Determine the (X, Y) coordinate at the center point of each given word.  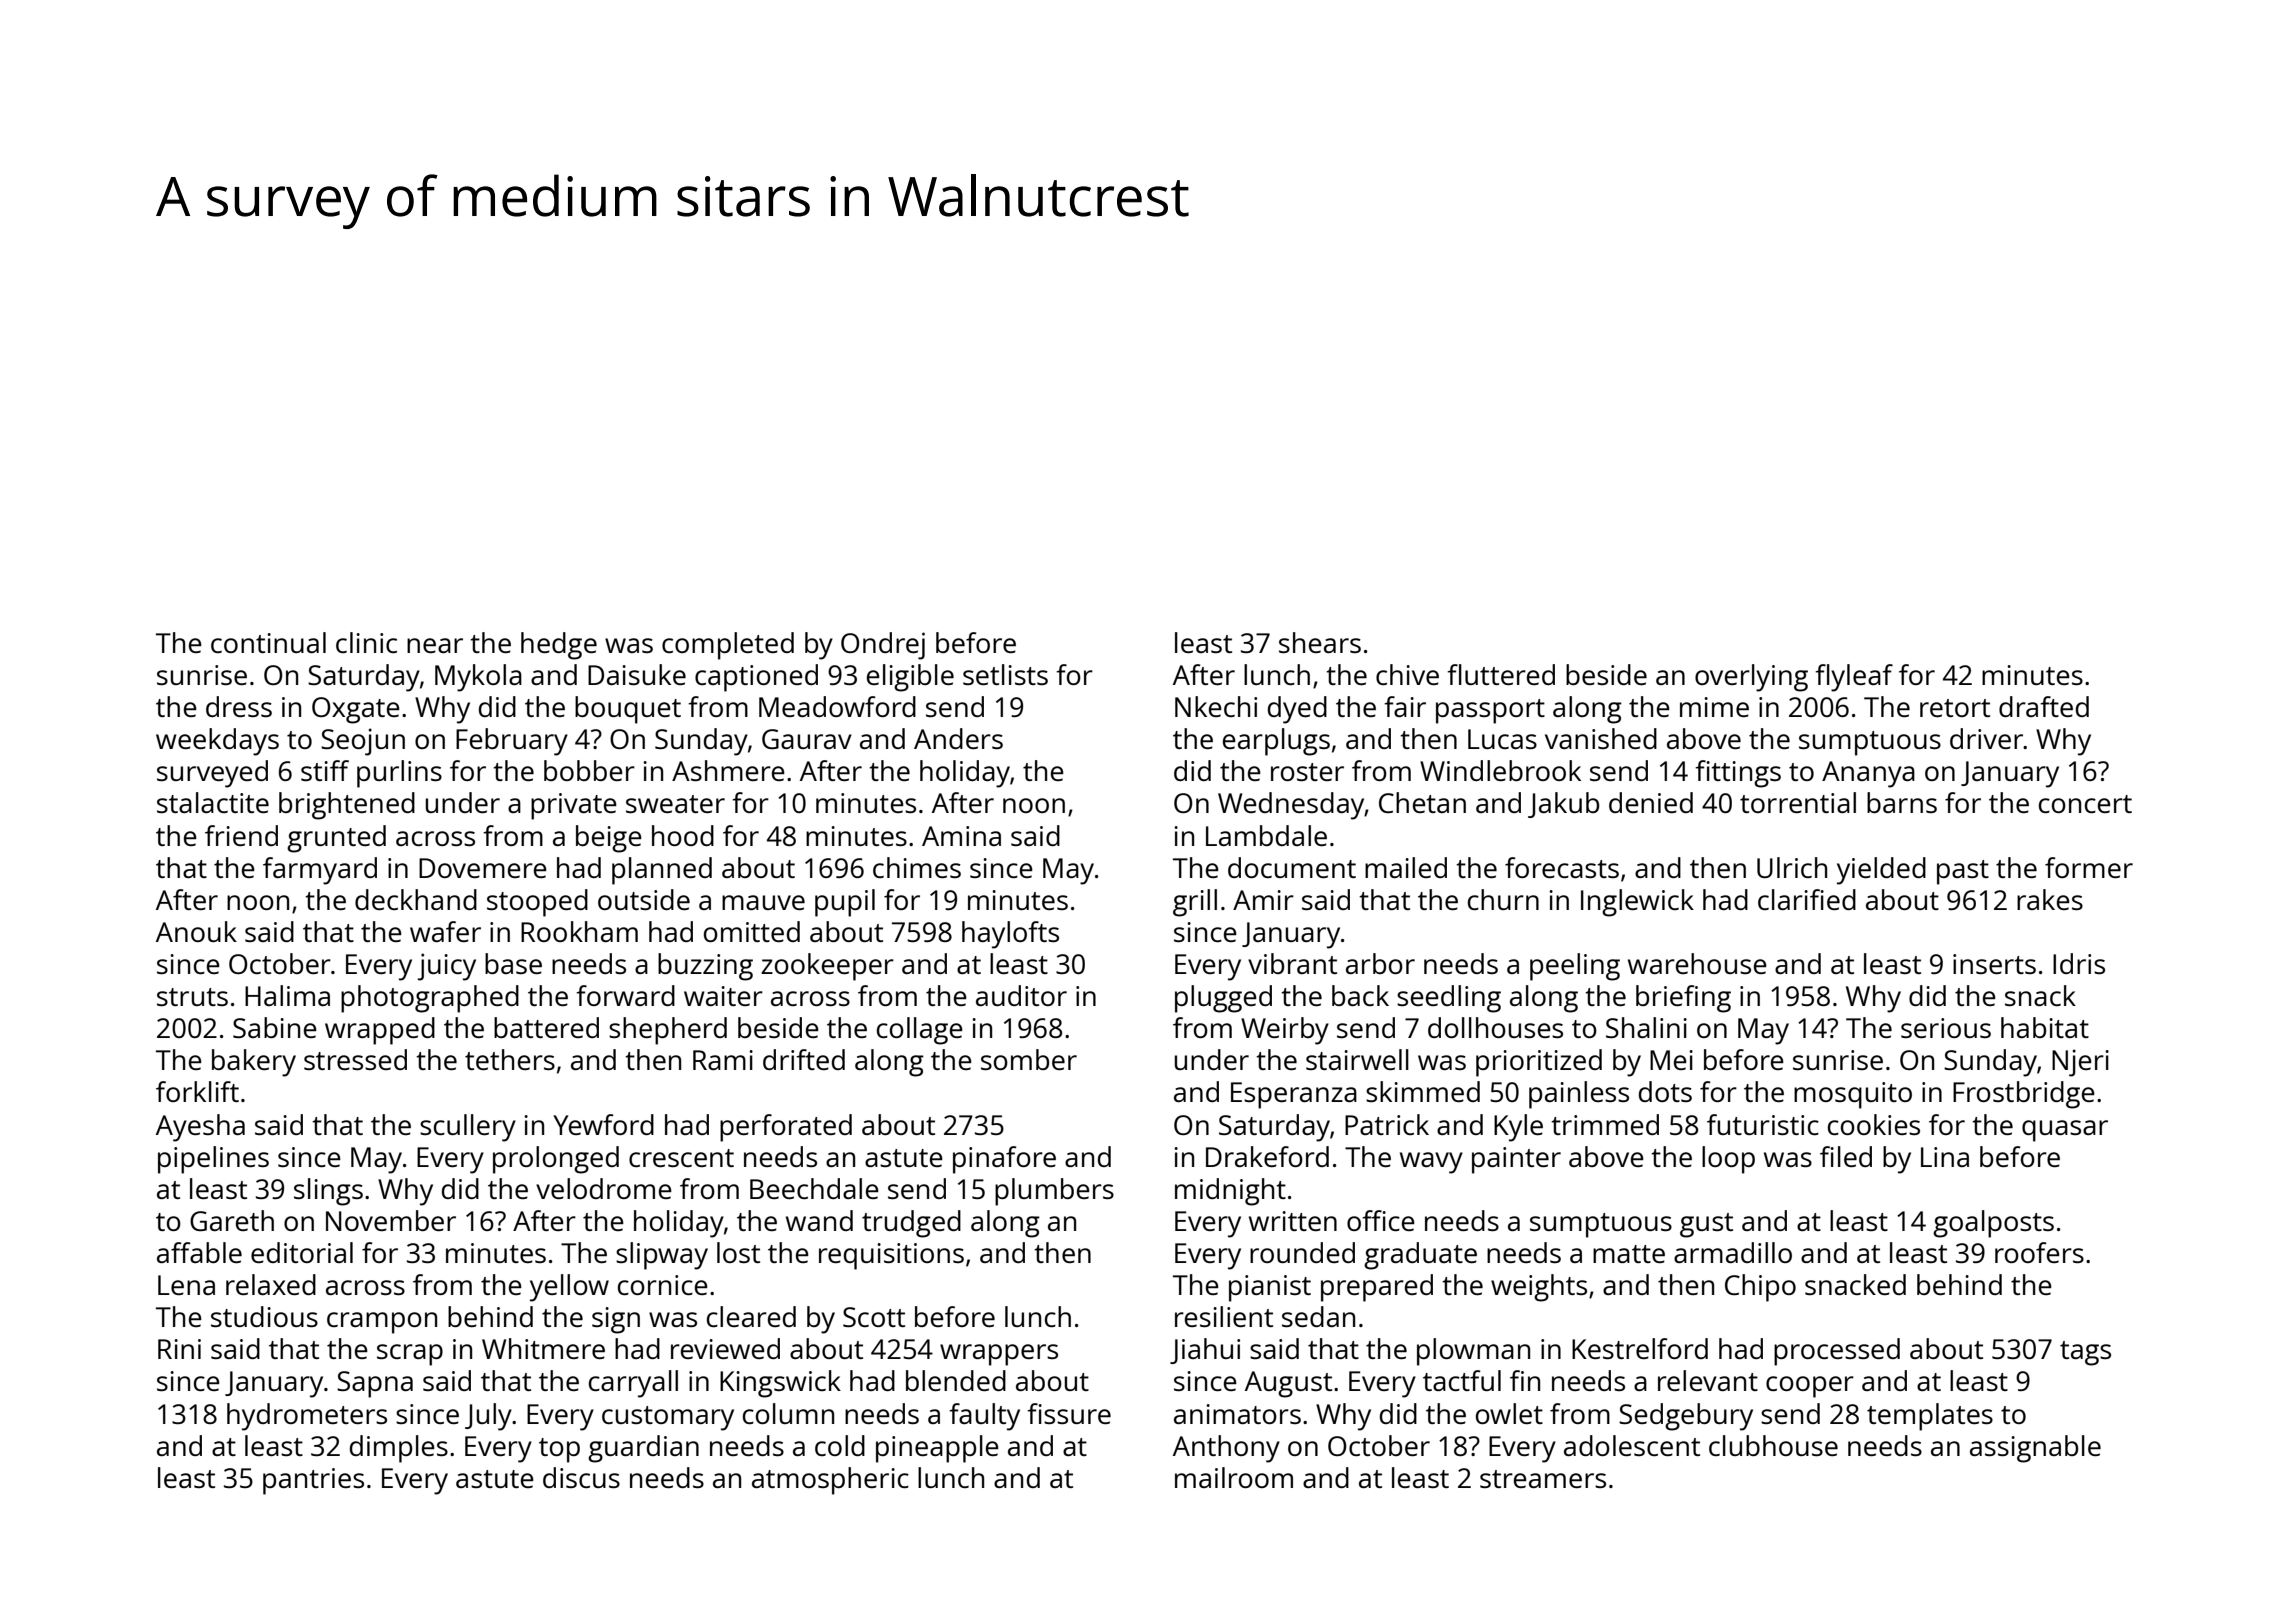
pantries (313, 1481)
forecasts (1562, 867)
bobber (589, 770)
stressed (355, 1059)
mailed (1406, 867)
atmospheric (830, 1481)
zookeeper (827, 967)
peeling (1575, 967)
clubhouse (1773, 1445)
